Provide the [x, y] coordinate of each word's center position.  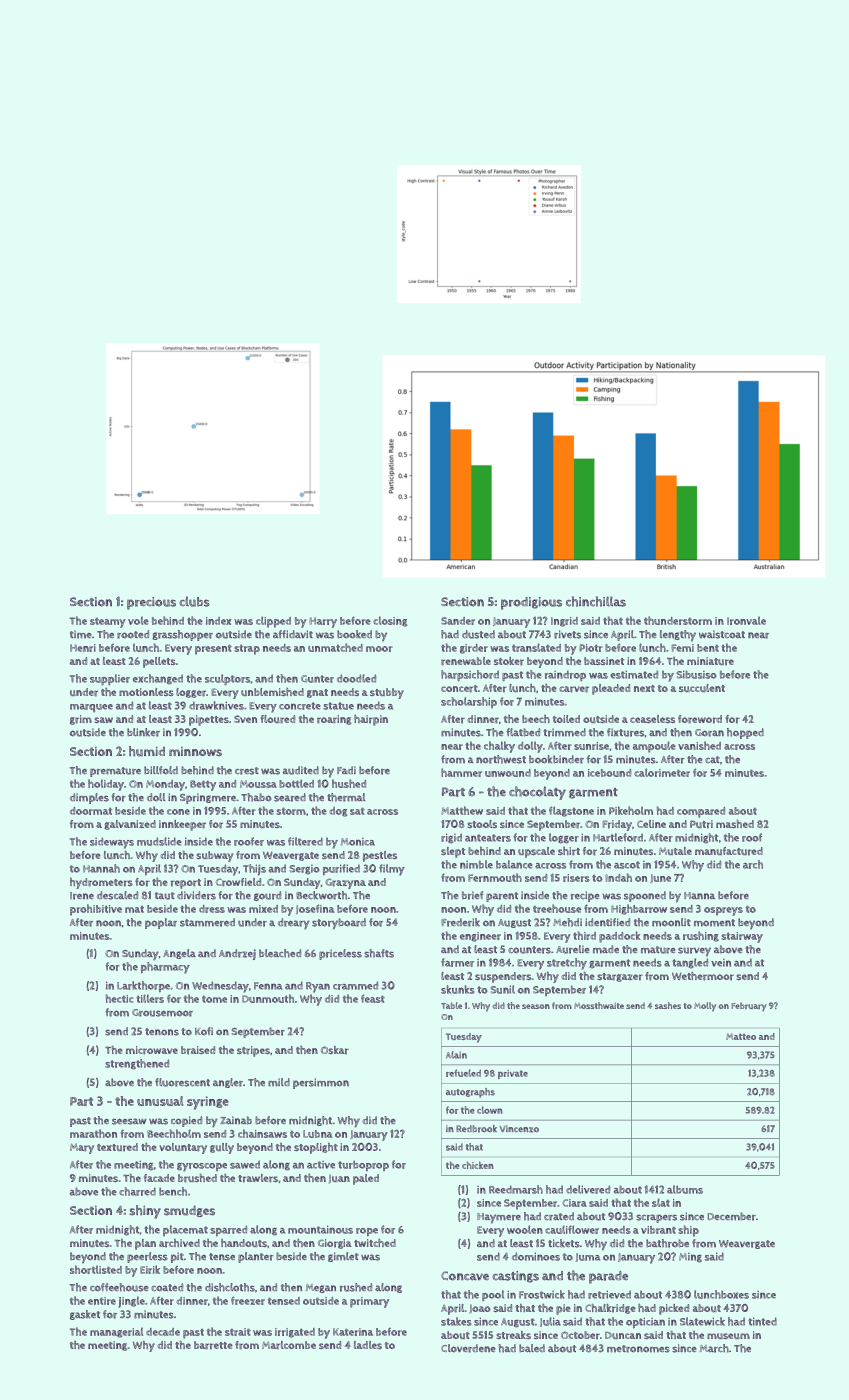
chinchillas [596, 601]
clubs [194, 601]
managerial [116, 1332]
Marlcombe [289, 1345]
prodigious [531, 603]
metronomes [638, 1349]
